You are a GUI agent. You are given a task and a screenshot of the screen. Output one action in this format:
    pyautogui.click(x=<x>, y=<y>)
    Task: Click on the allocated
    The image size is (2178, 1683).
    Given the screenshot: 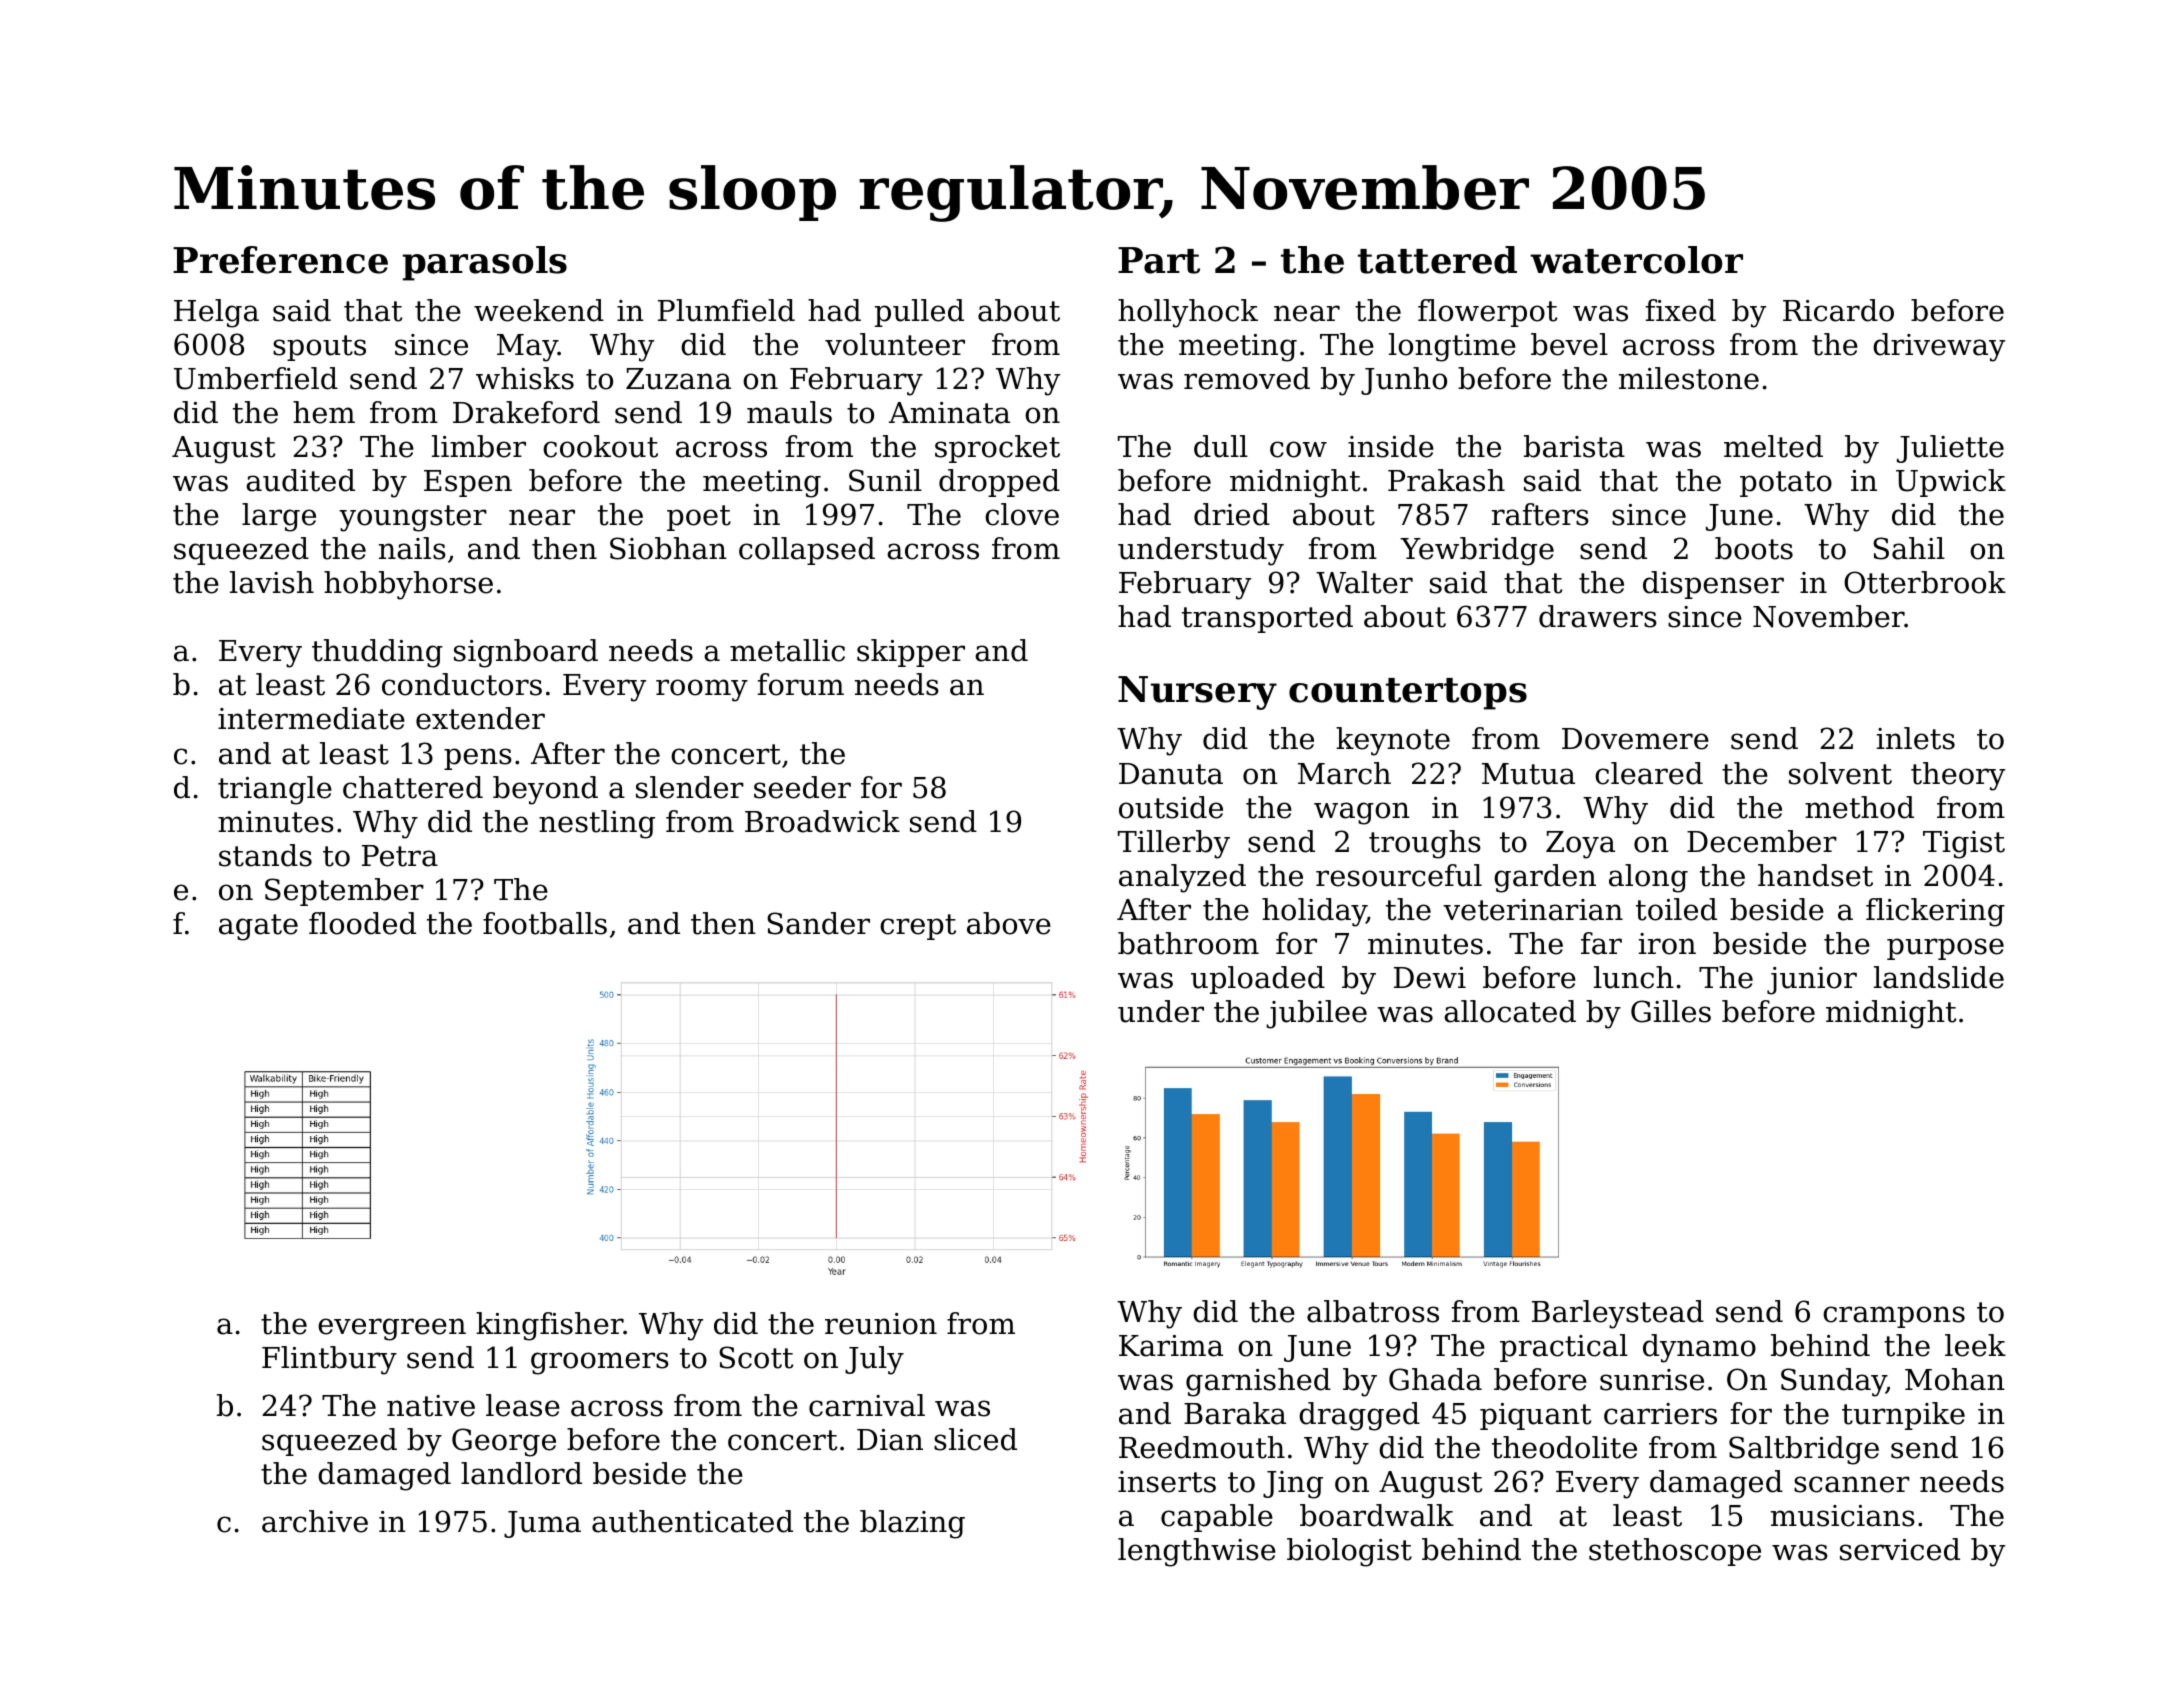 What is the action you would take?
    pyautogui.click(x=1510, y=1011)
